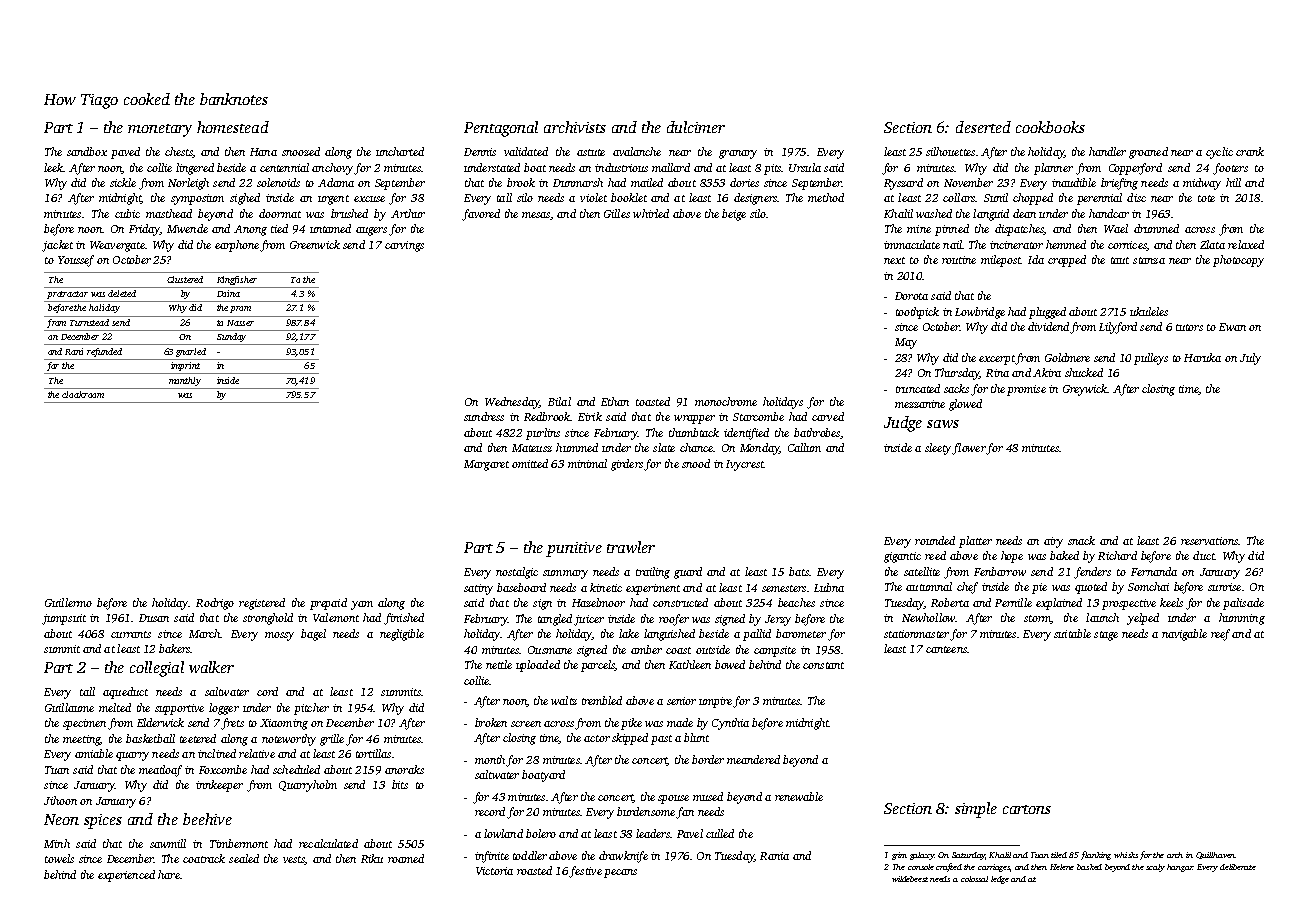 The image size is (1308, 924). Describe the element at coordinates (328, 843) in the screenshot. I see `recalculated` at that location.
